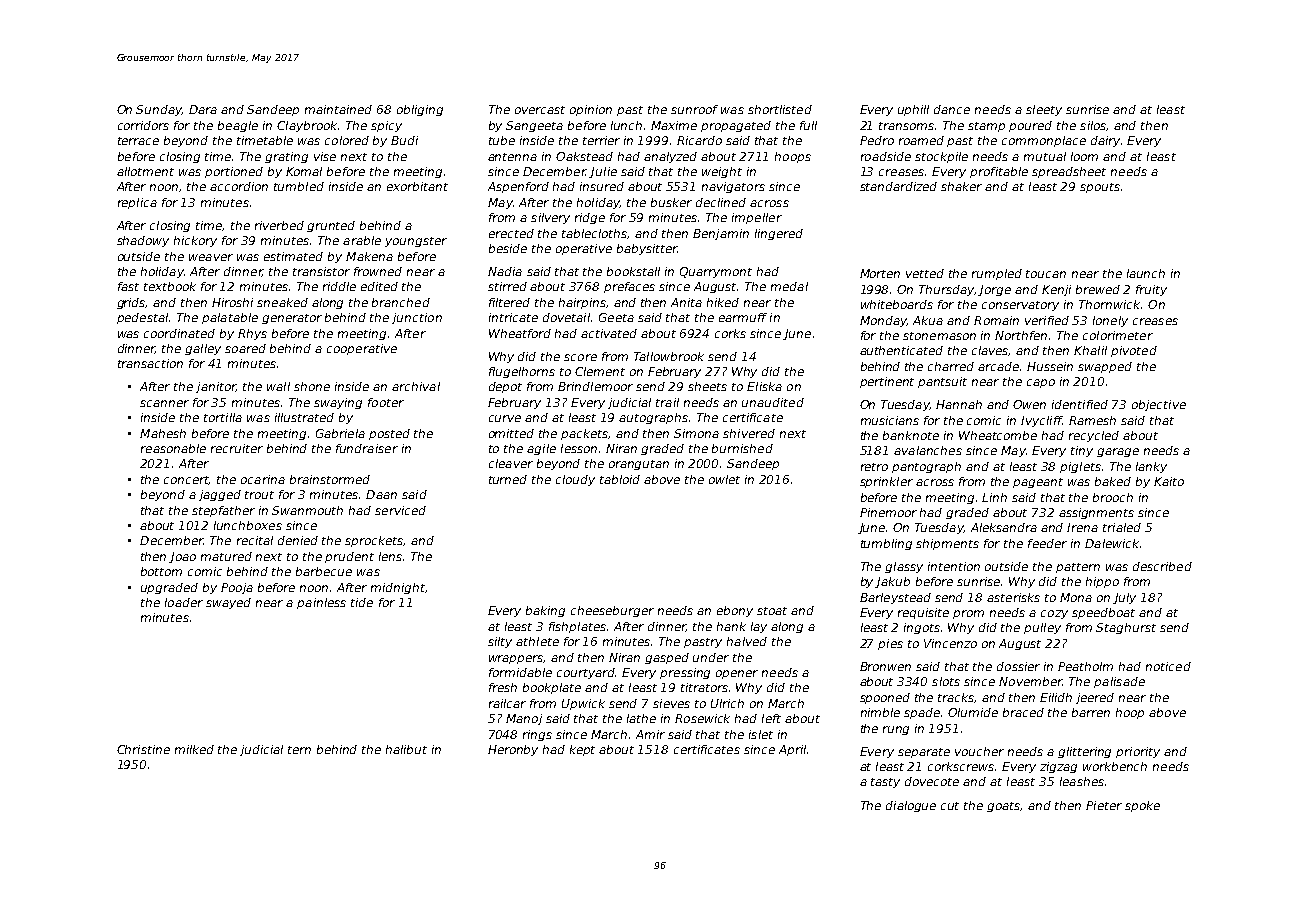  What do you see at coordinates (669, 356) in the screenshot?
I see `Tallowbrook` at bounding box center [669, 356].
